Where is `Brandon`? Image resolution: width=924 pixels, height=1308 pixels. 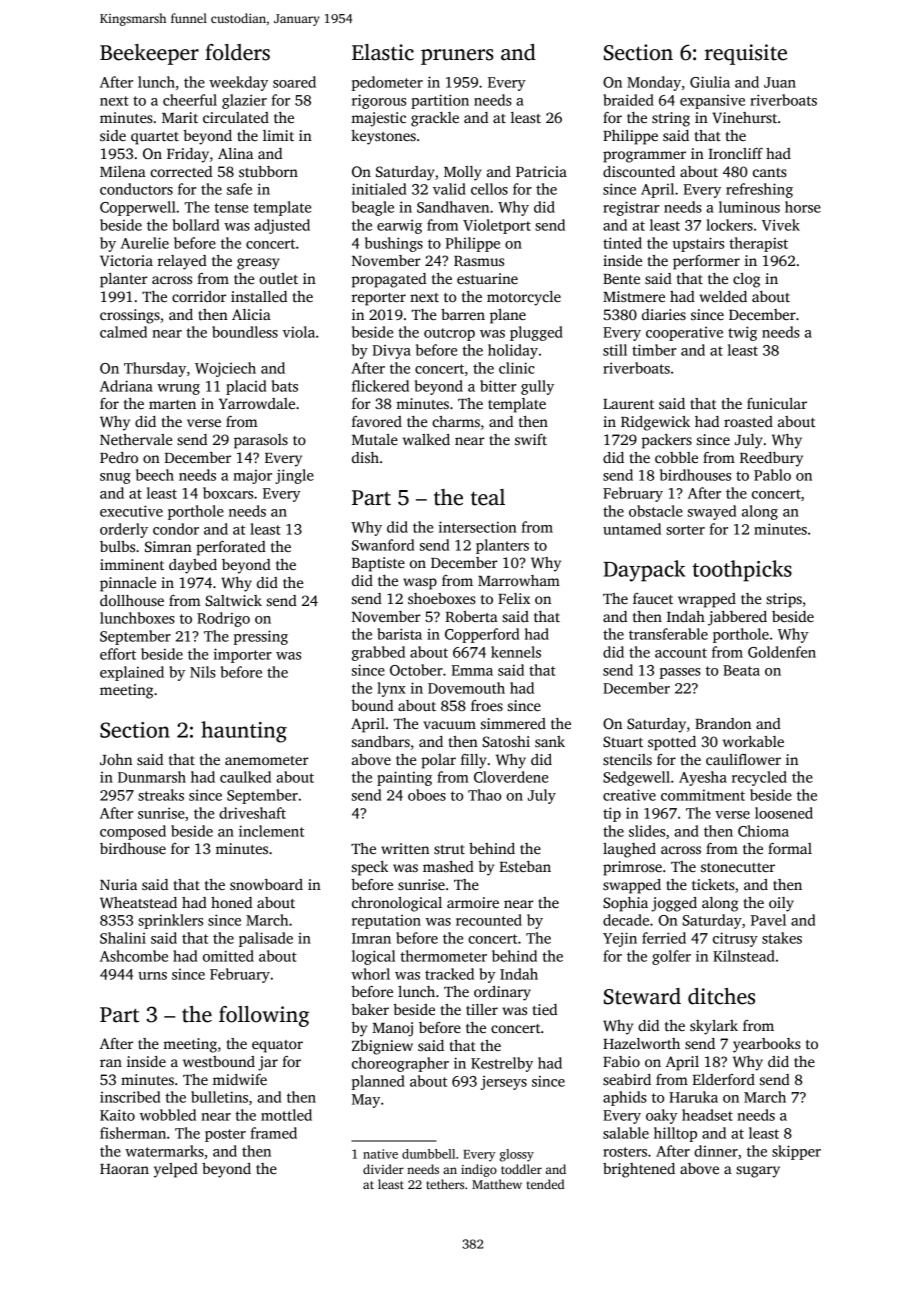 Brandon is located at coordinates (723, 723).
